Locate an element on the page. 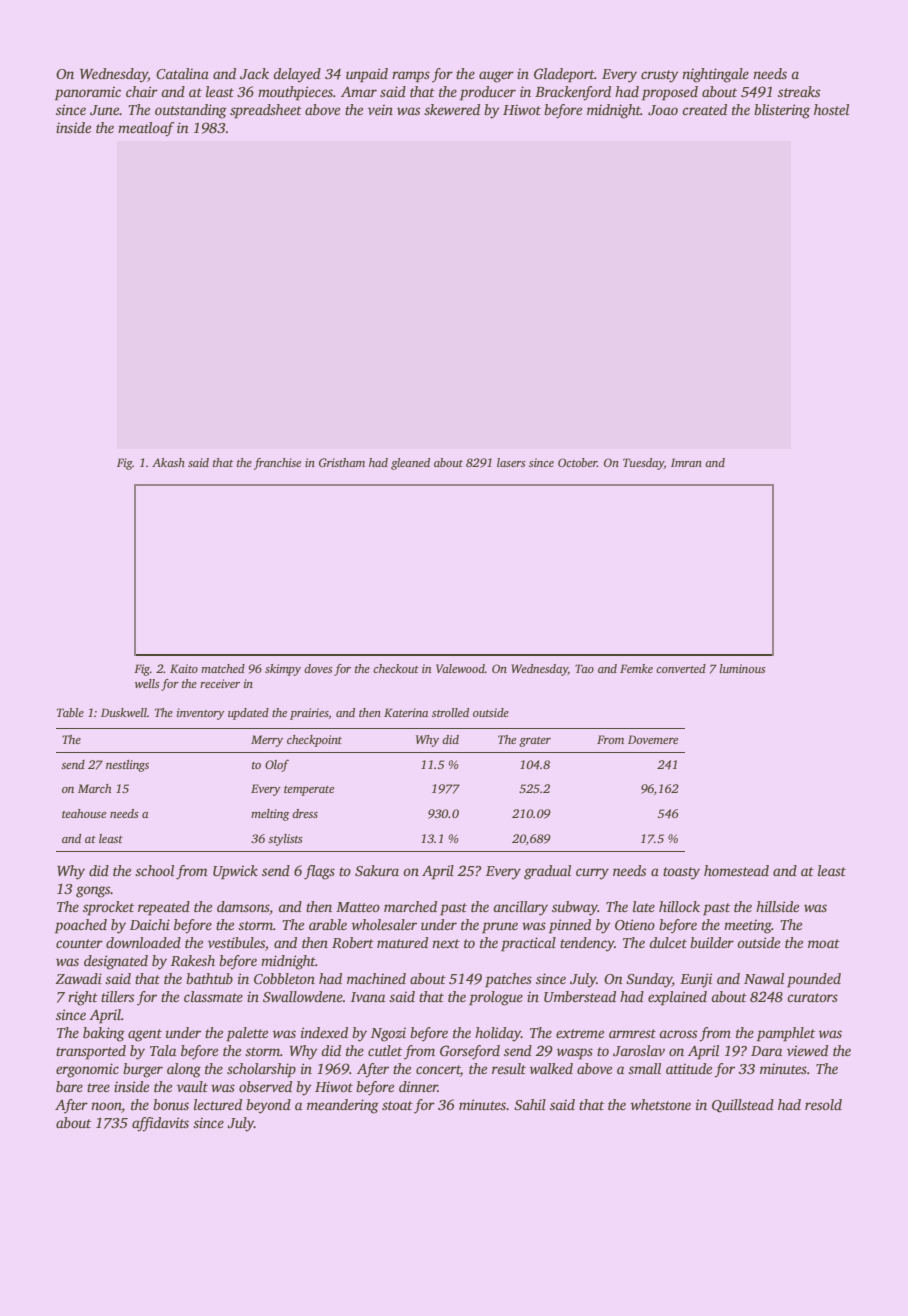 Image resolution: width=908 pixels, height=1316 pixels. melting is located at coordinates (270, 815).
